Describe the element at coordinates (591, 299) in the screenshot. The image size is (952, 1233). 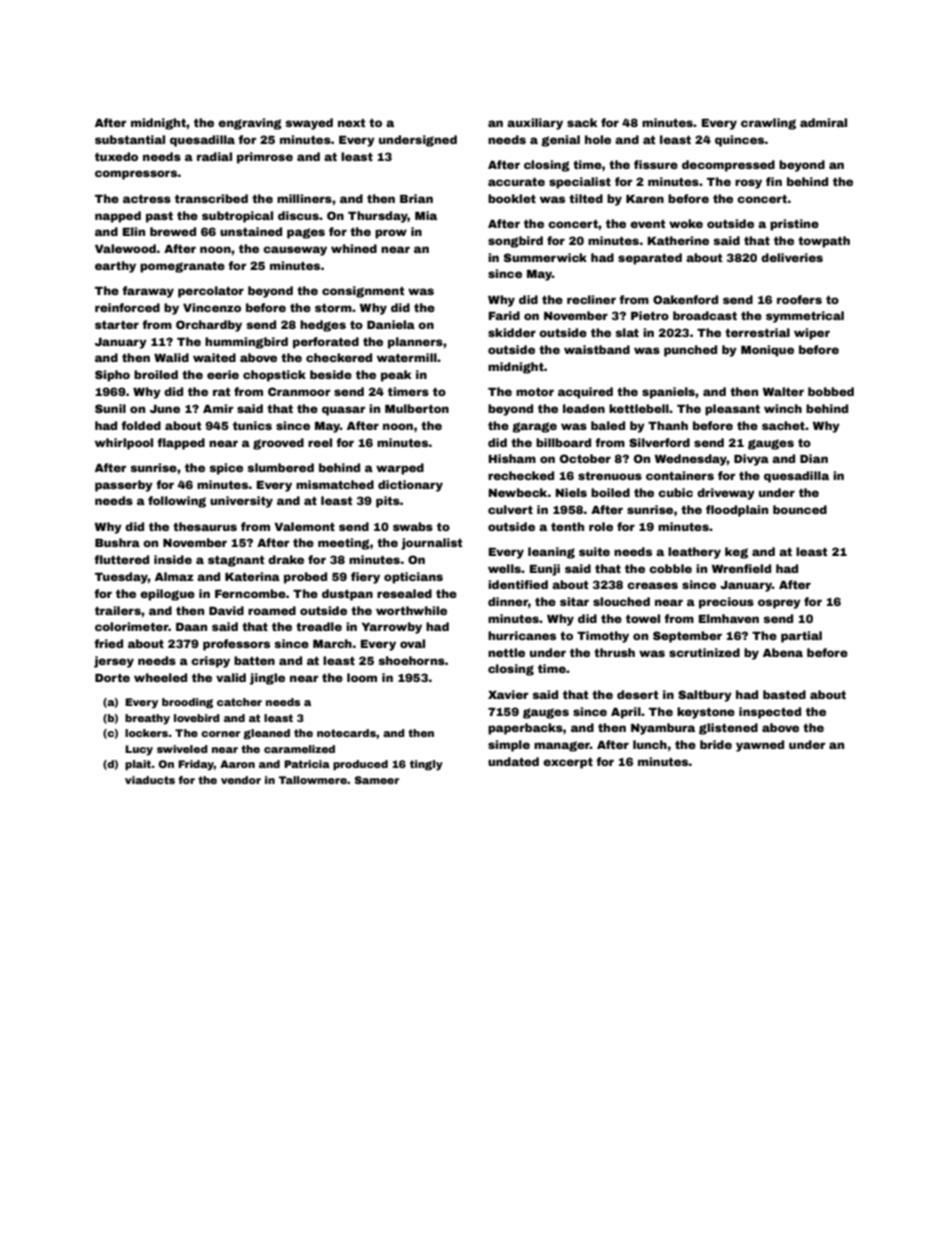
I see `recliner` at that location.
